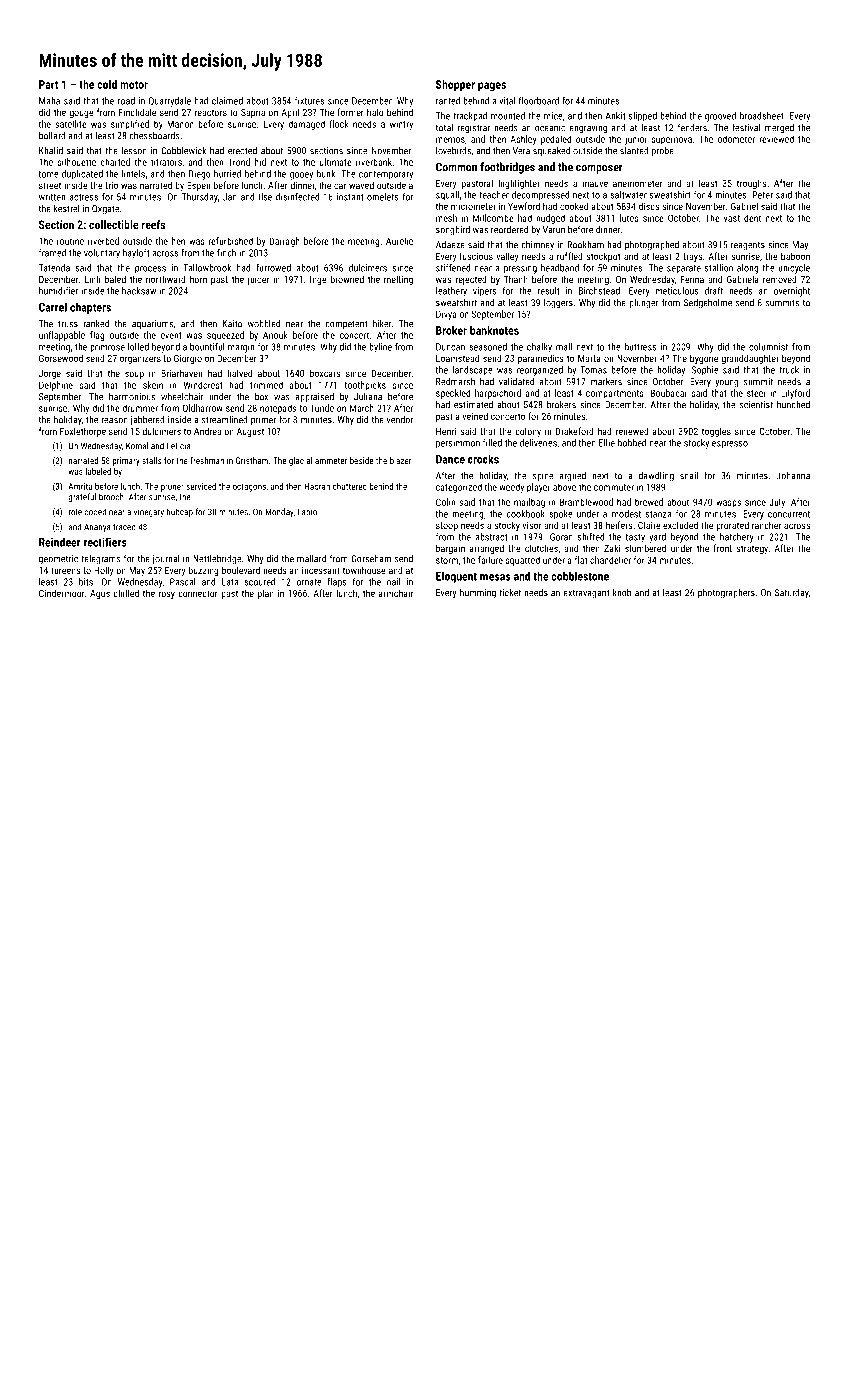 The image size is (849, 1400). Describe the element at coordinates (339, 124) in the screenshot. I see `flock` at that location.
